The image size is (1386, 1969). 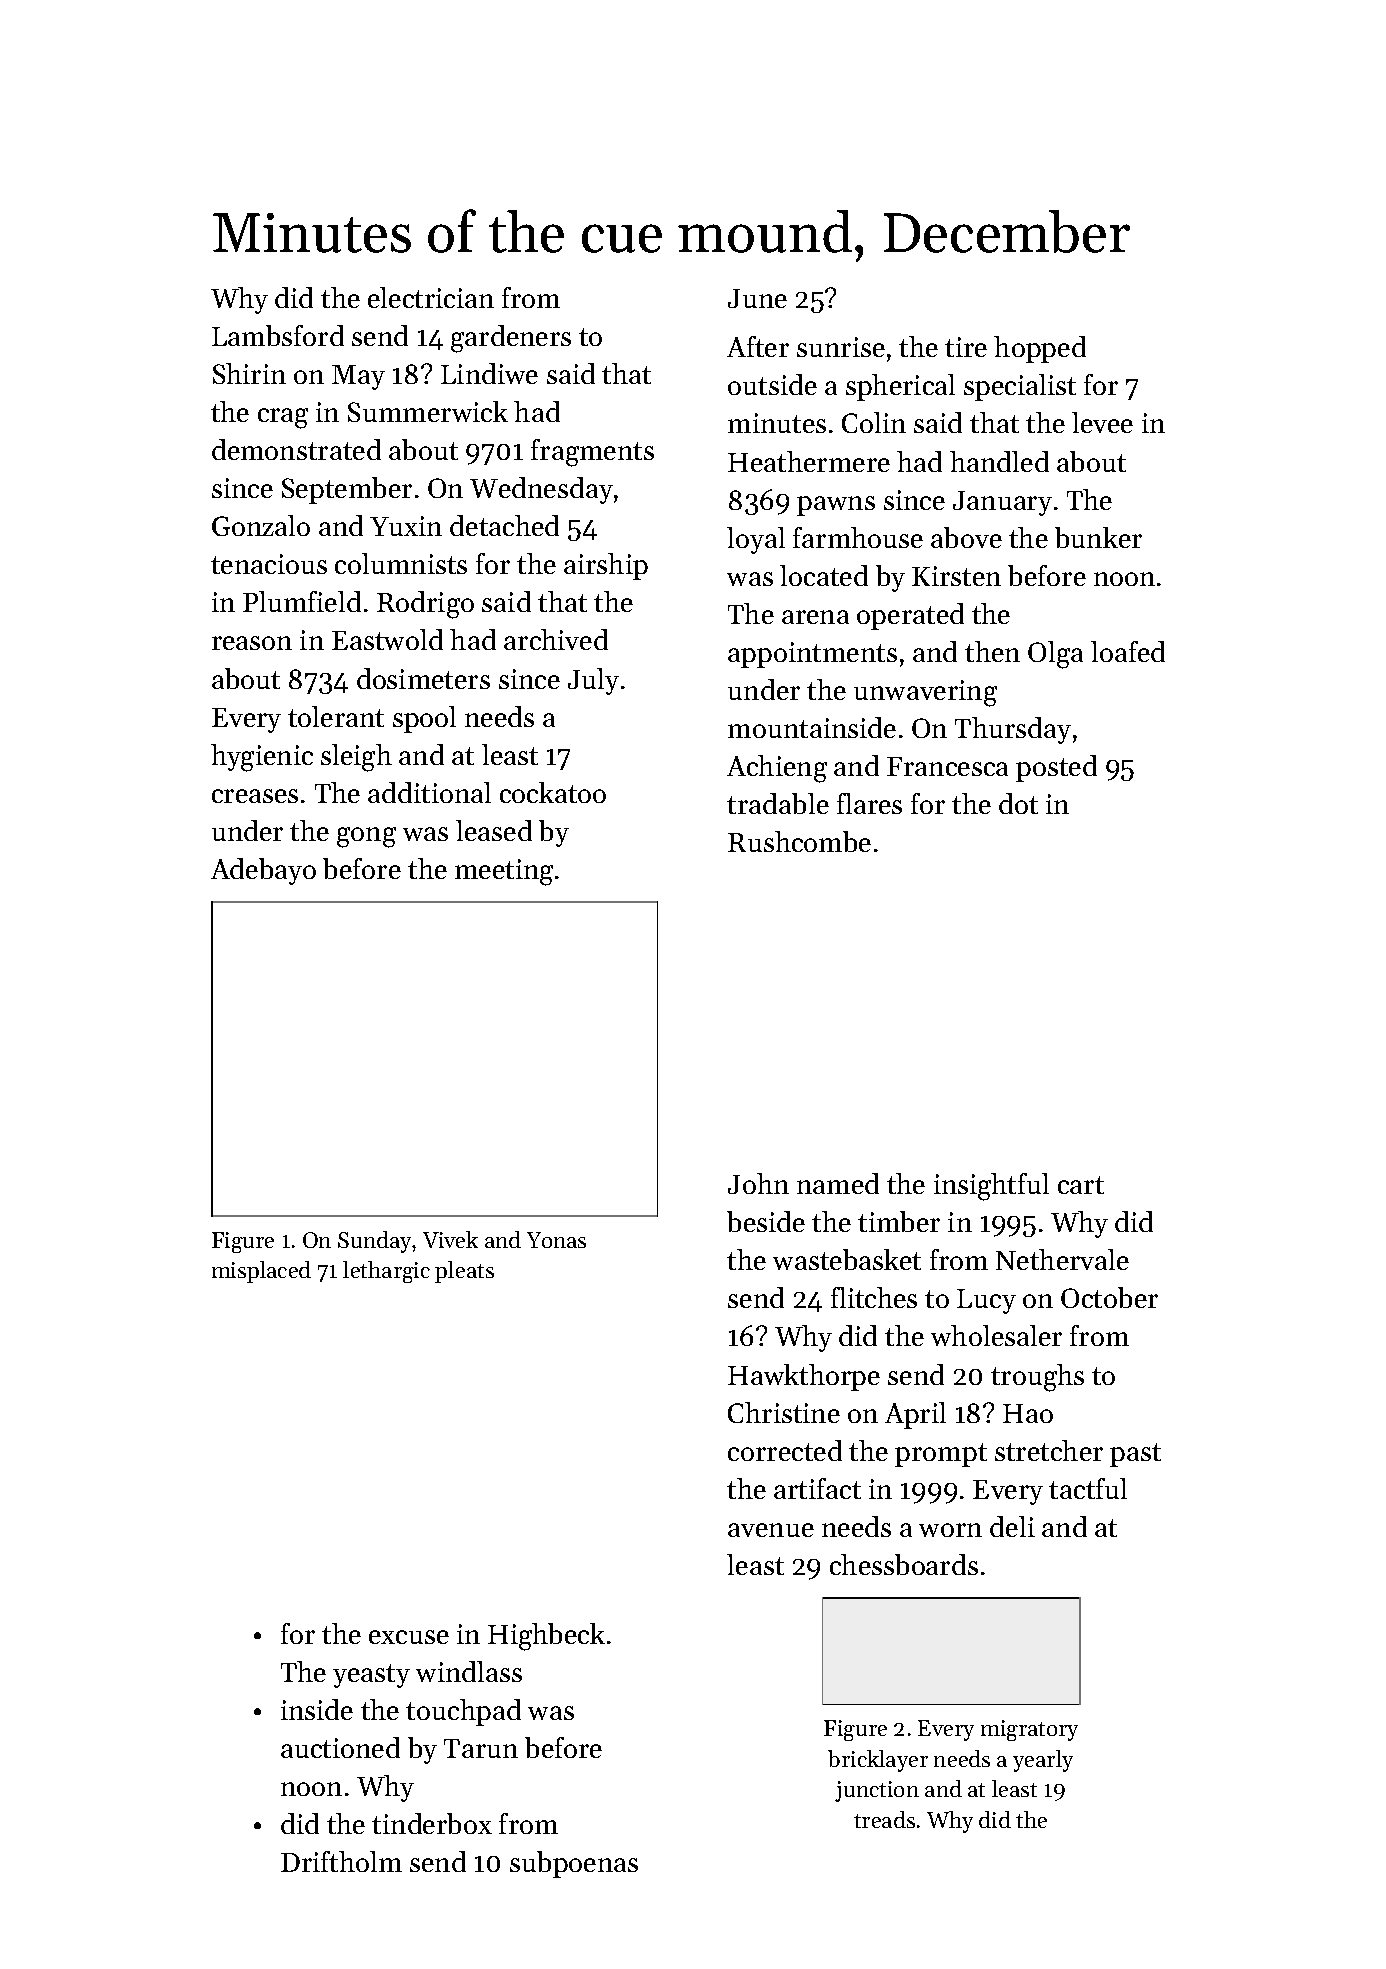 What do you see at coordinates (838, 1183) in the screenshot?
I see `named` at bounding box center [838, 1183].
